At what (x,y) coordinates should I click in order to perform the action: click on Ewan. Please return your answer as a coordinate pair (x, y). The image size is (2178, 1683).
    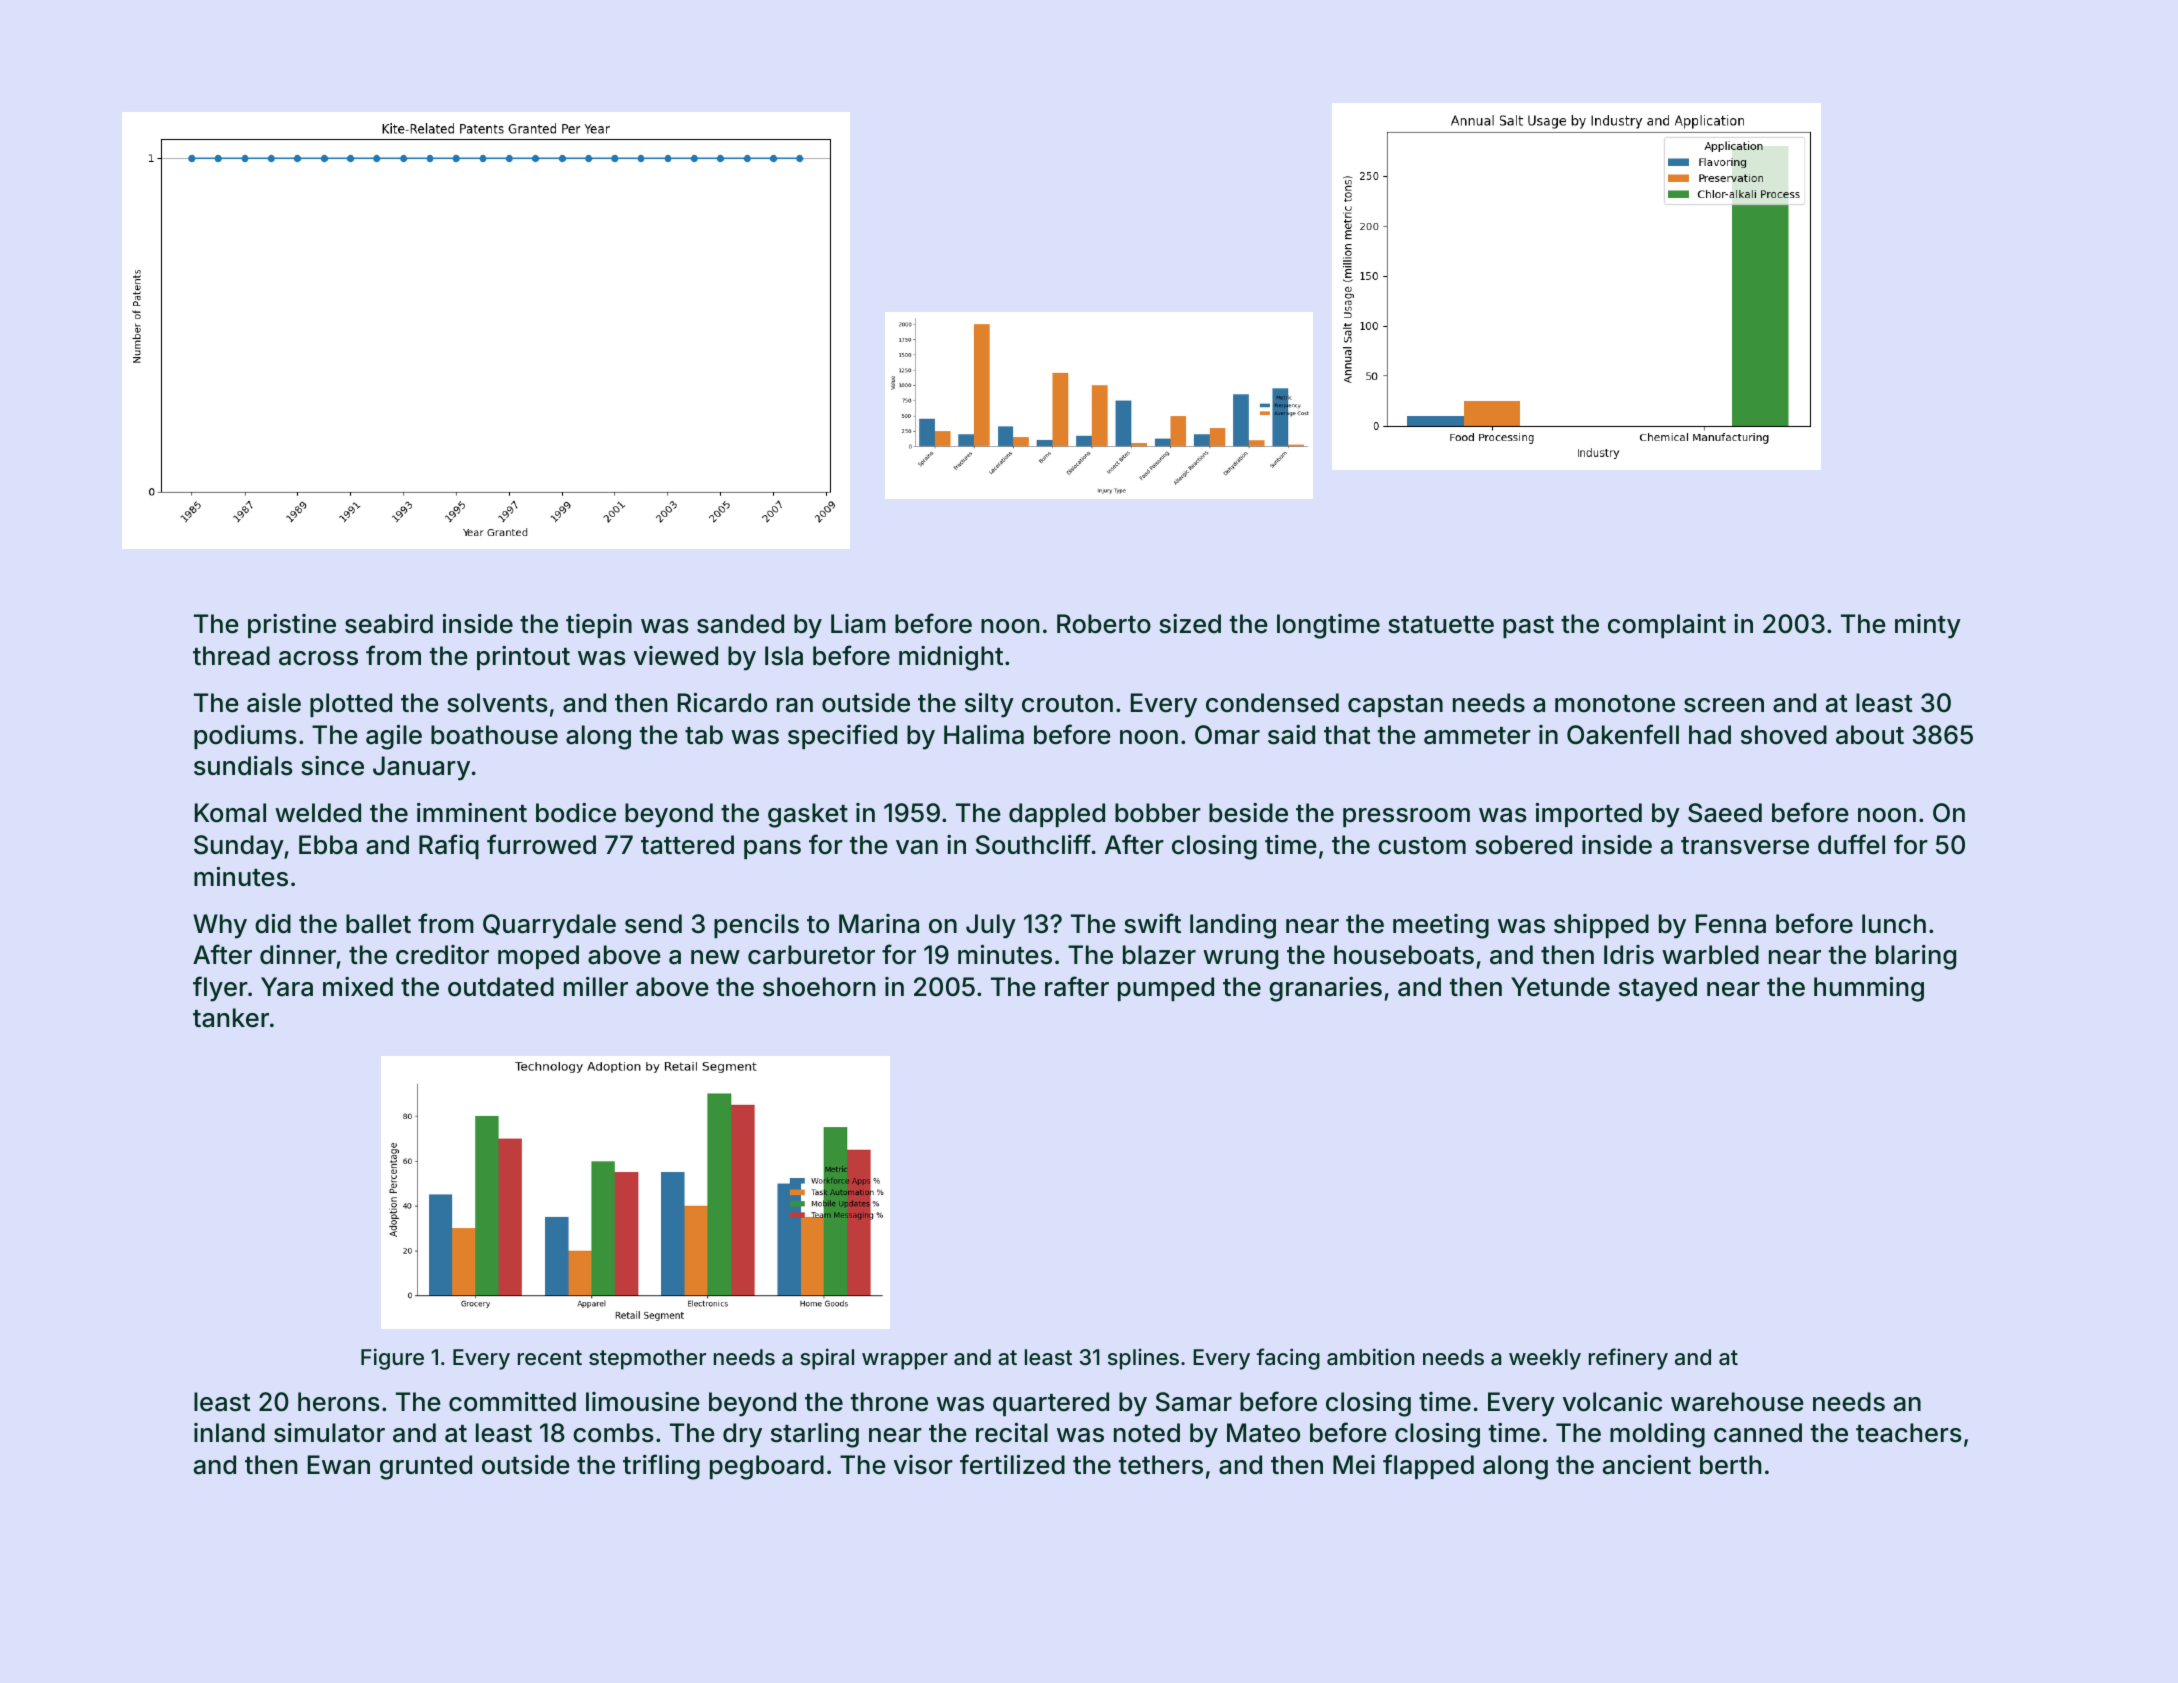
    Looking at the image, I should click on (339, 1465).
